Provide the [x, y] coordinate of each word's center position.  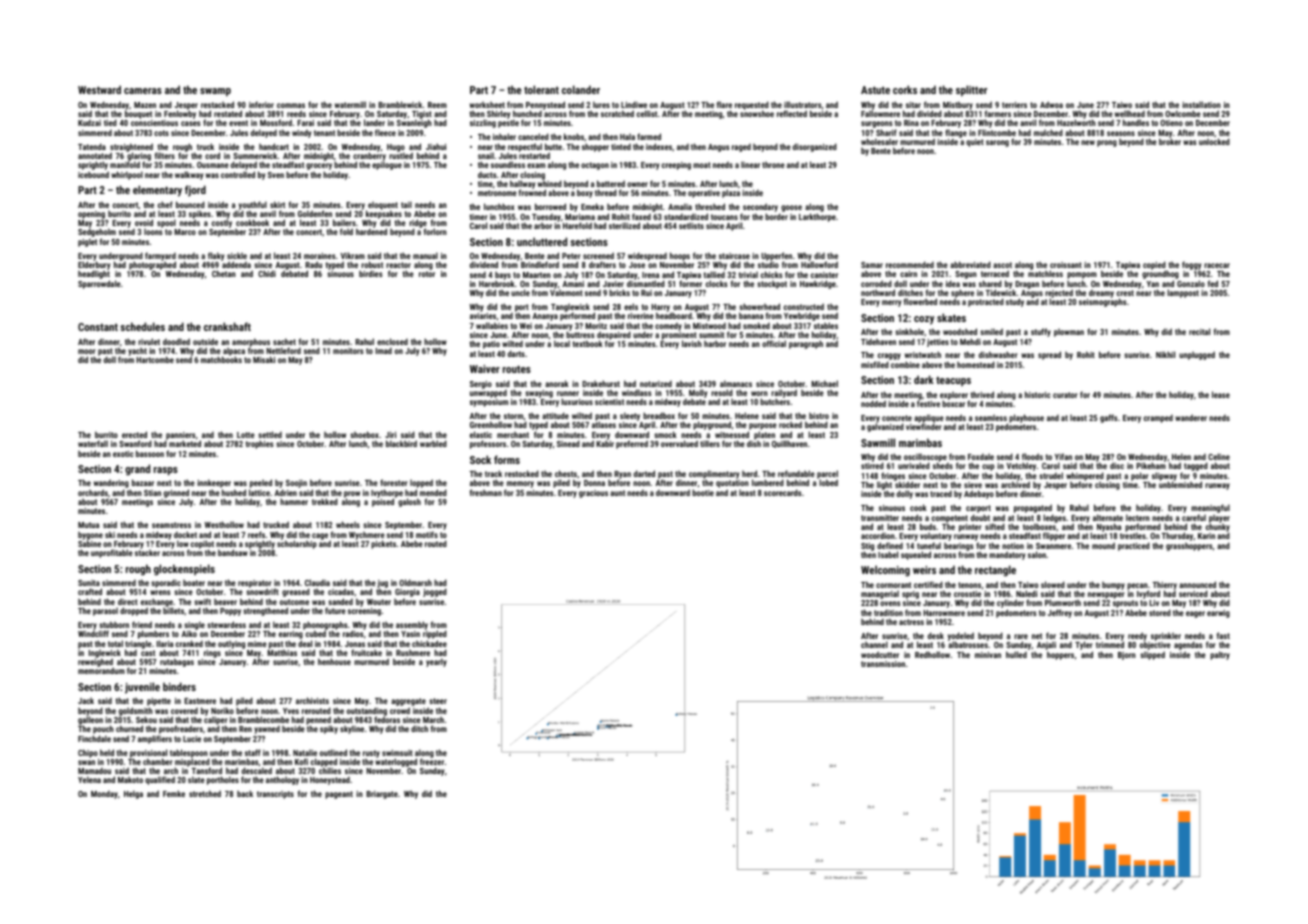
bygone [90, 536]
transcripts [275, 795]
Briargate [382, 795]
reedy [1137, 637]
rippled [435, 635]
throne [773, 165]
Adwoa [1051, 104]
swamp [215, 92]
